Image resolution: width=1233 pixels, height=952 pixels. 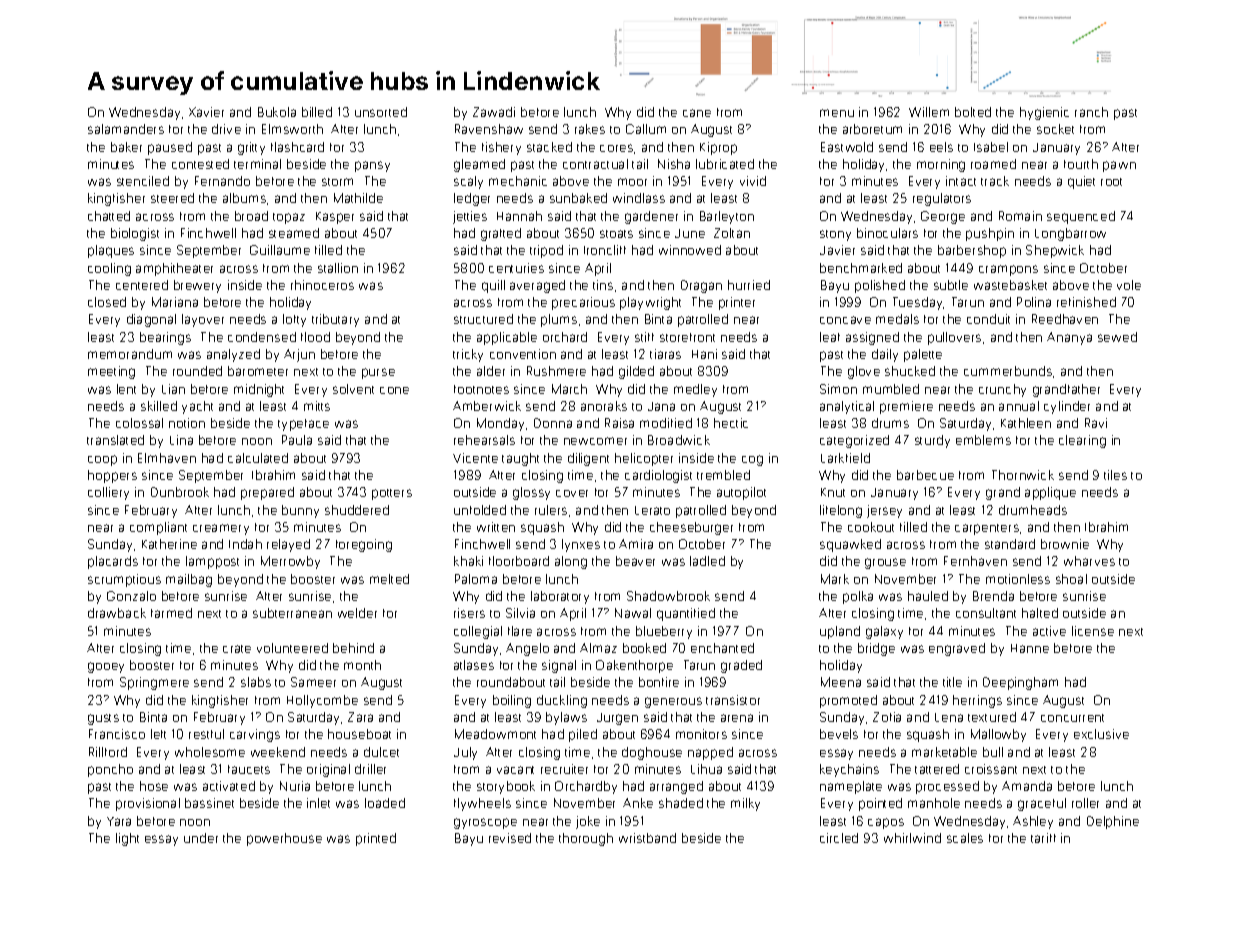 I want to click on refinished, so click(x=1086, y=302).
